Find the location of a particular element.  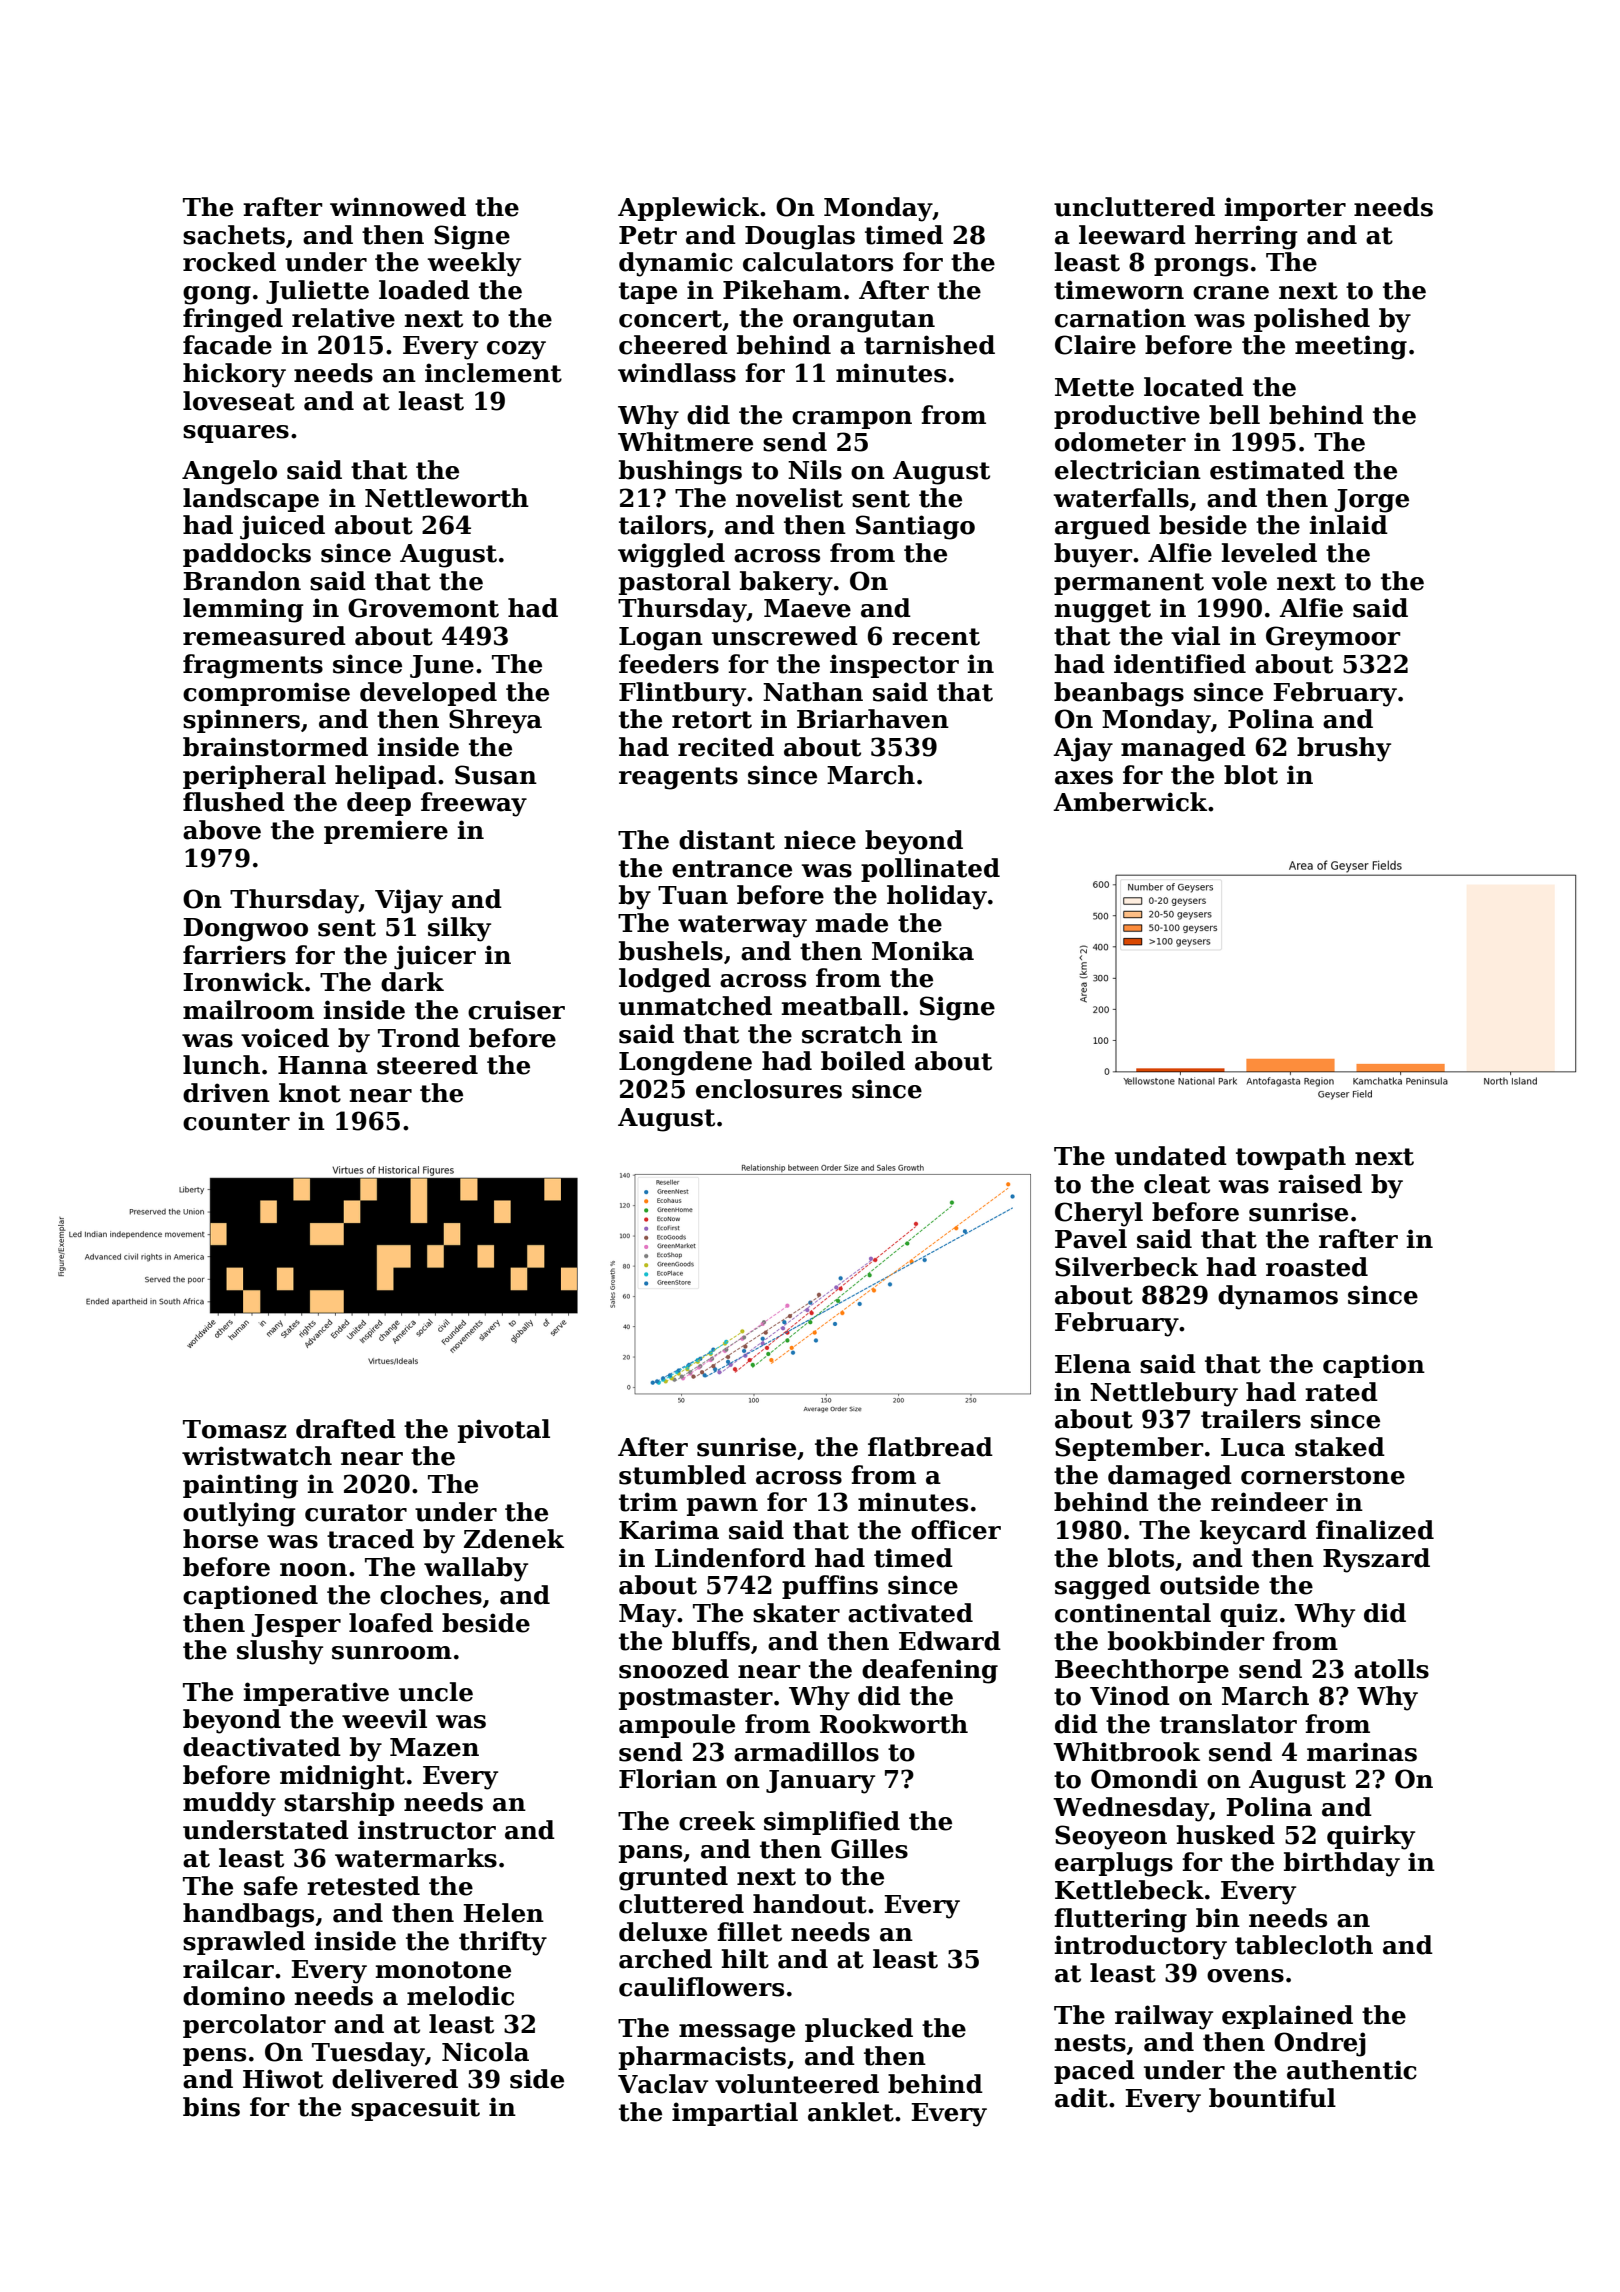

carnation is located at coordinates (1120, 318).
